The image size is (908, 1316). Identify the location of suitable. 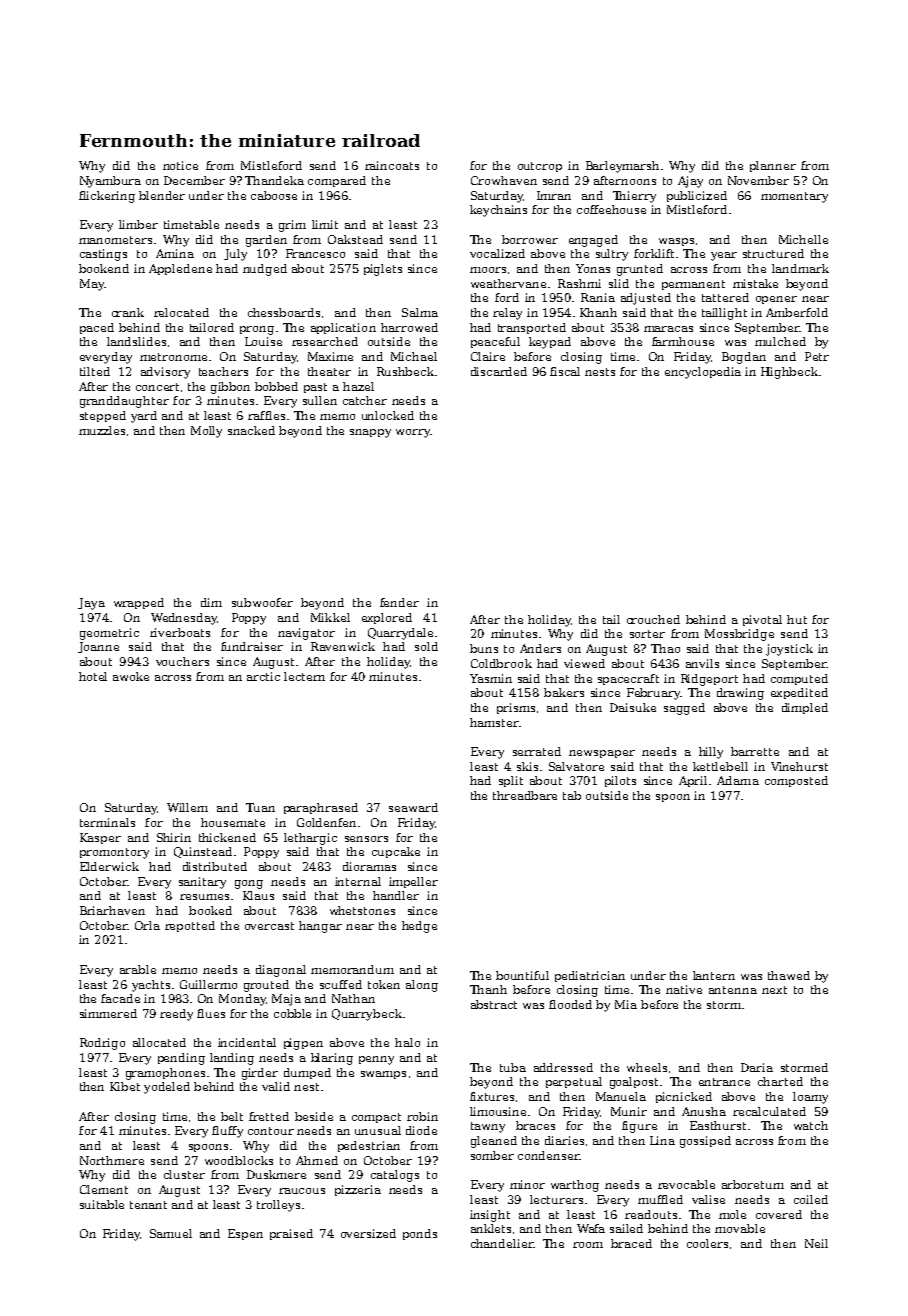
(102, 1204).
